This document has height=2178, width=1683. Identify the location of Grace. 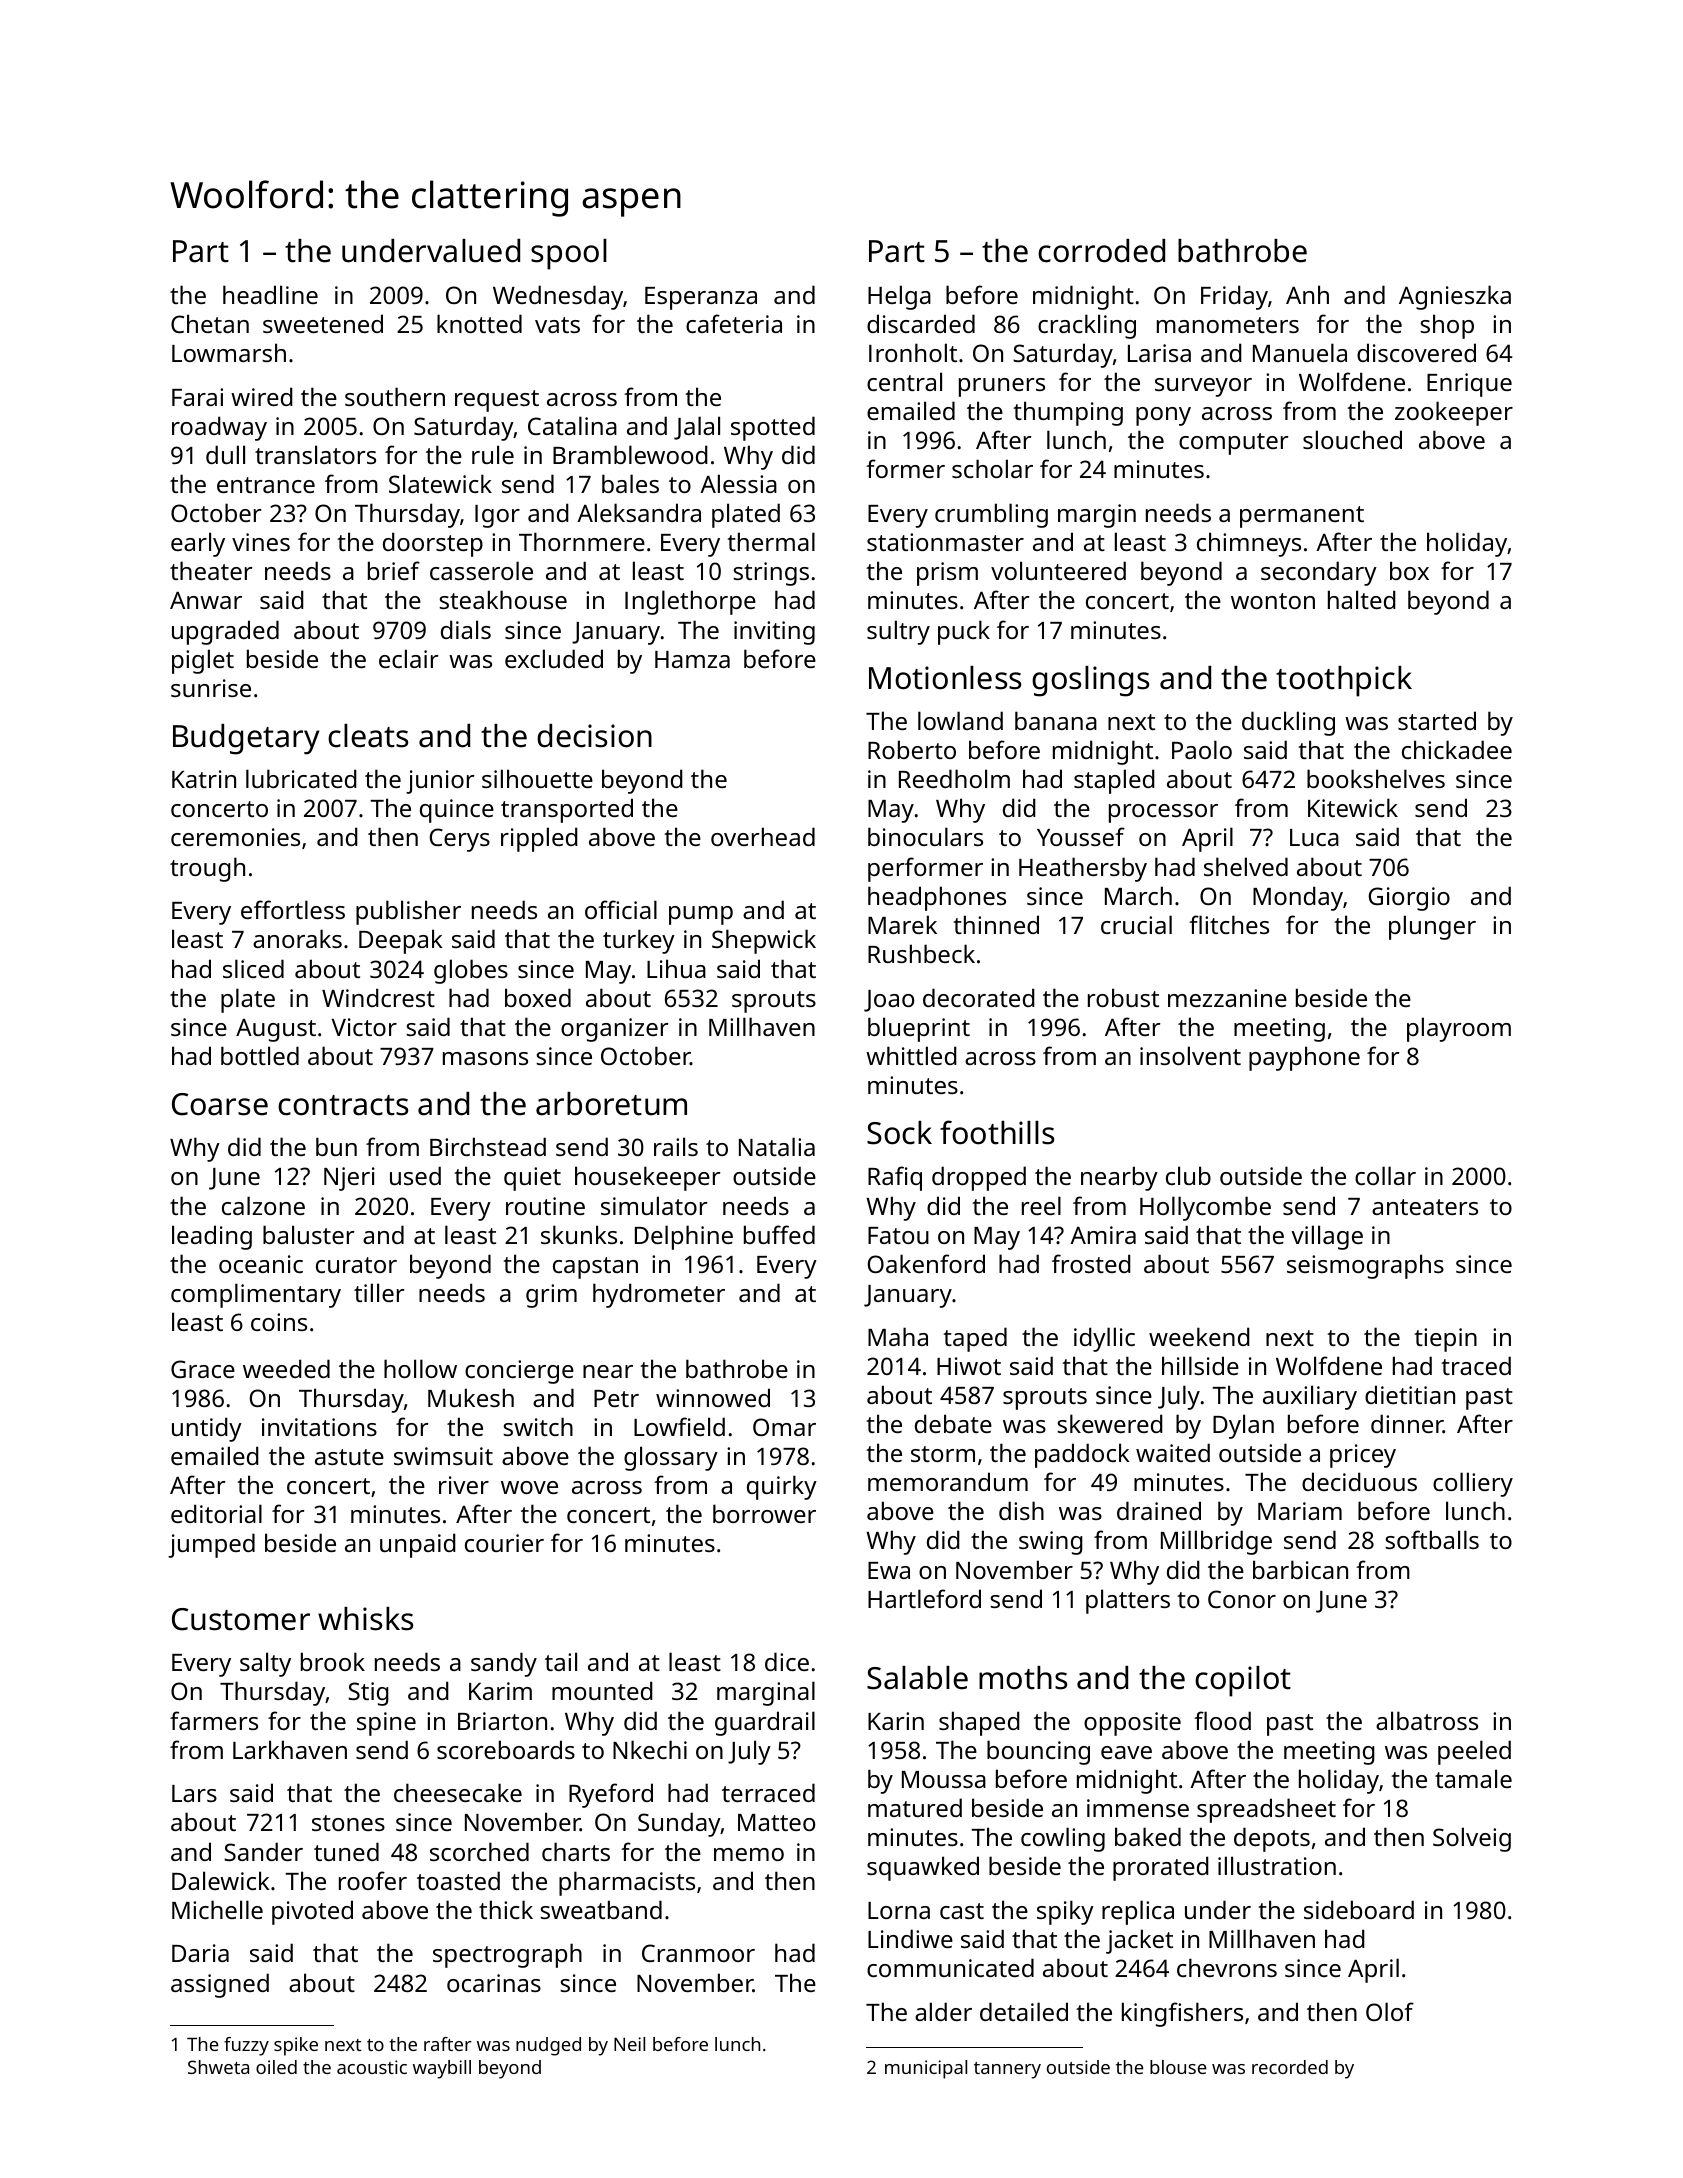
(203, 1369).
